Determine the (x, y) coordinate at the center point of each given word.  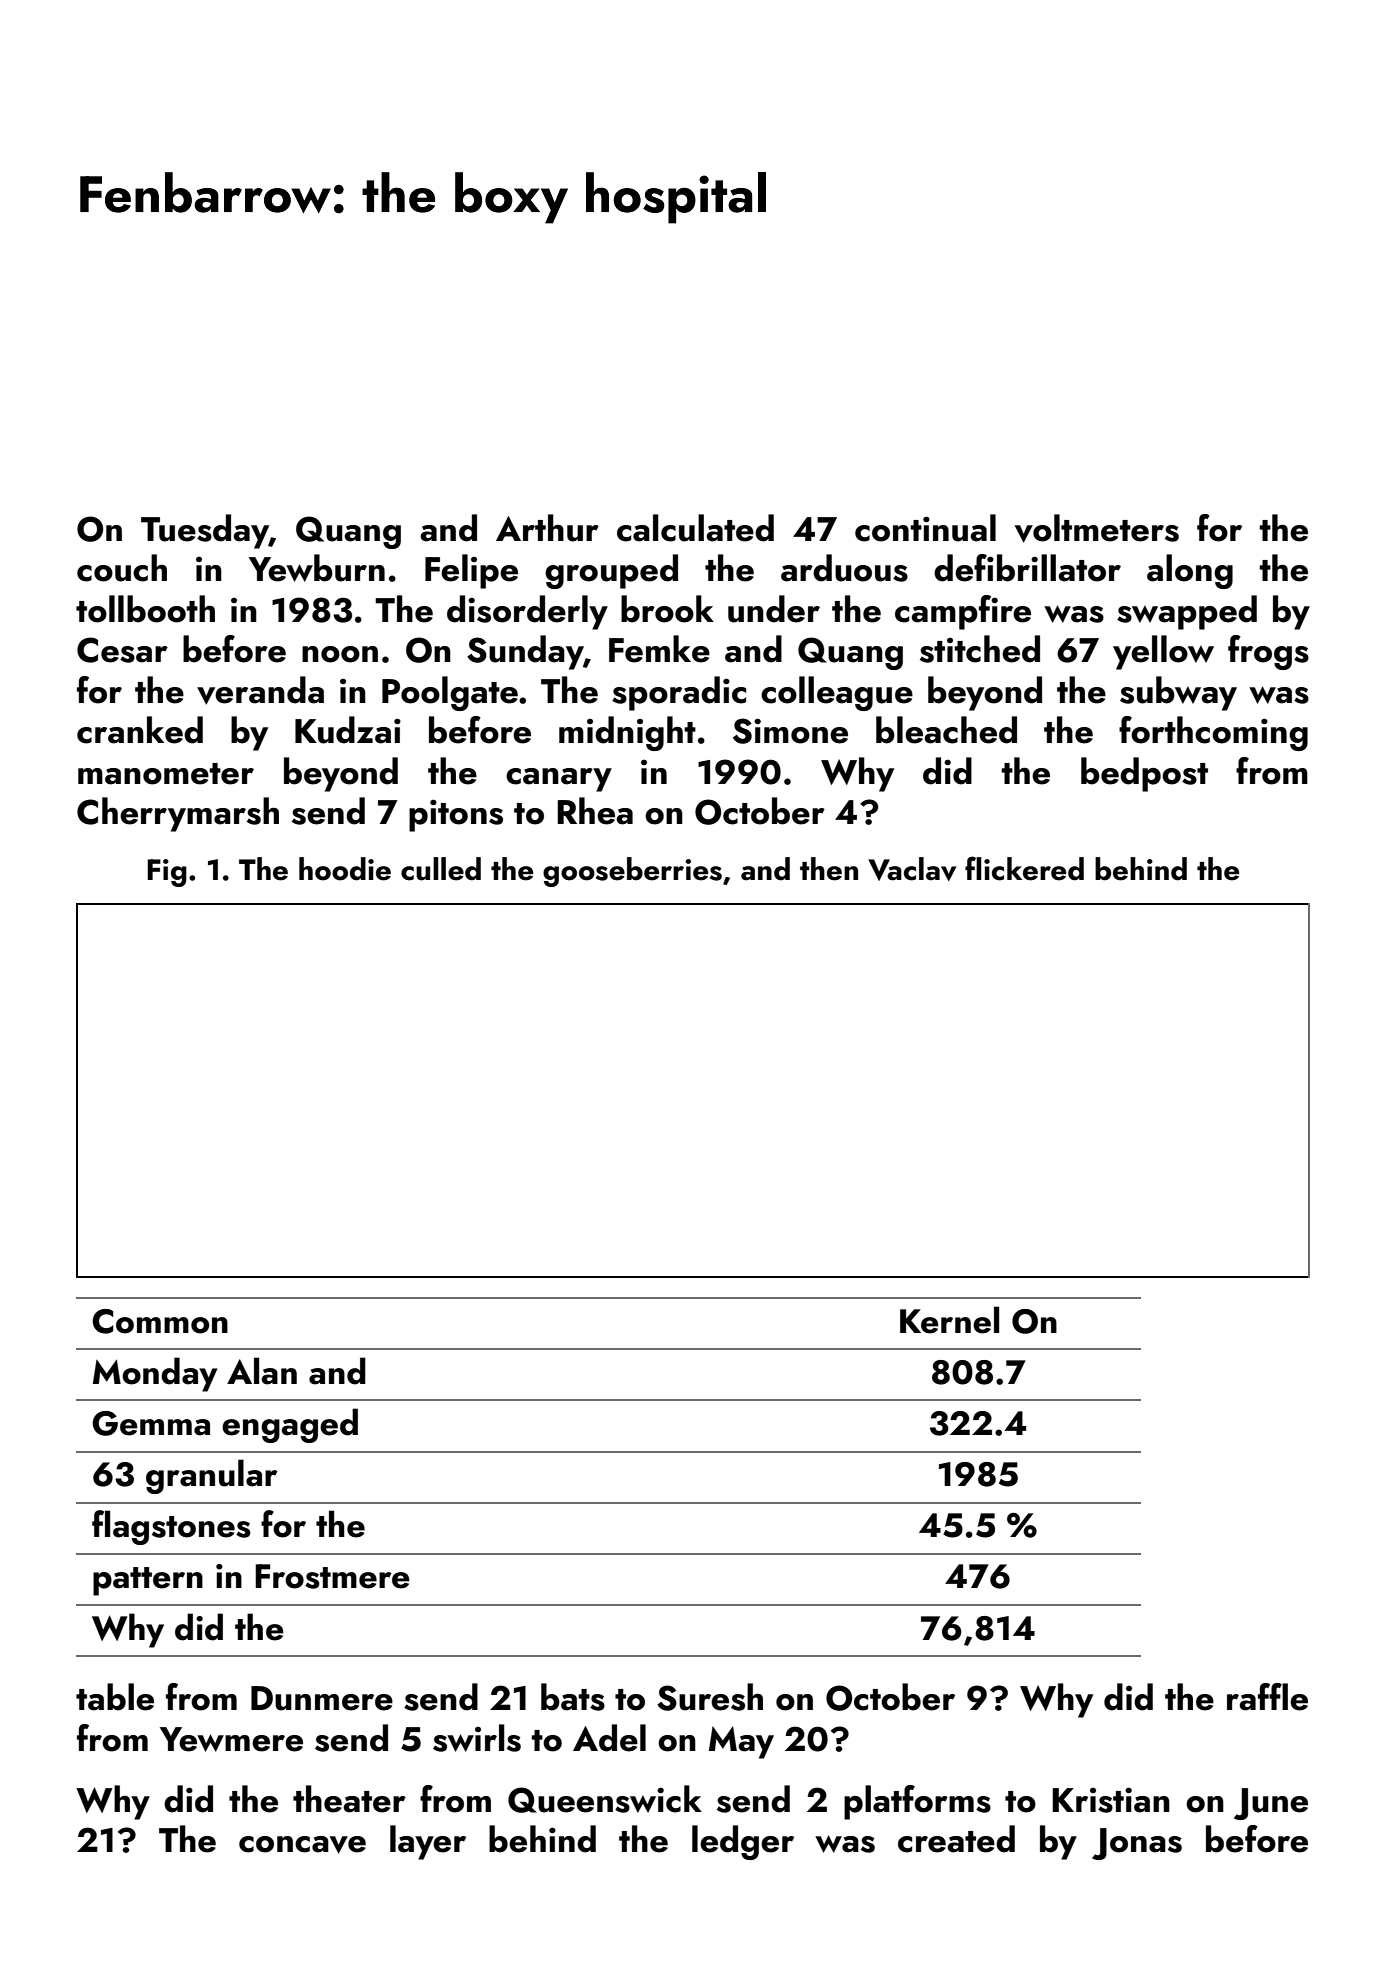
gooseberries (632, 872)
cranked (140, 730)
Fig (167, 873)
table (115, 1697)
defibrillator (1027, 568)
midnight (627, 733)
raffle (1267, 1697)
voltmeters (1097, 528)
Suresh (710, 1697)
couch (122, 568)
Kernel (949, 1320)
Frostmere (332, 1576)
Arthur (547, 528)
